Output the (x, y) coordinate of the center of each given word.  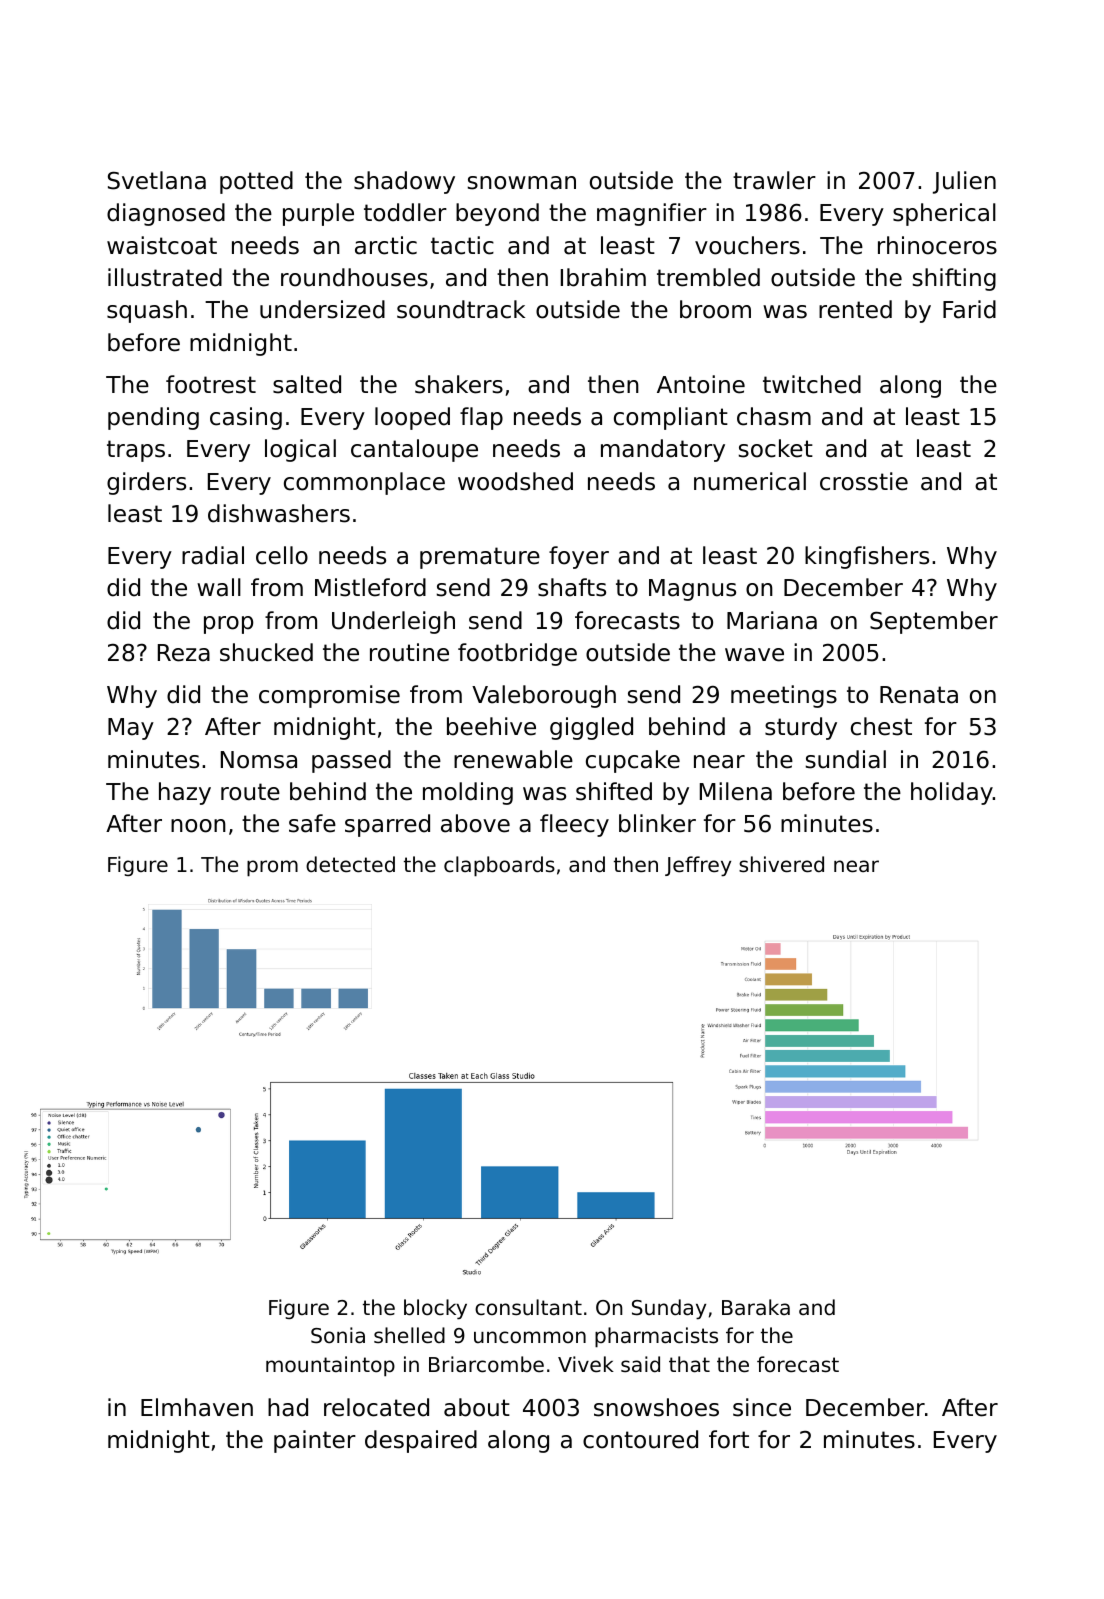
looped (412, 418)
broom (715, 309)
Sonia (338, 1335)
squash (147, 311)
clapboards (499, 866)
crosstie (864, 481)
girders (146, 483)
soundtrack (461, 309)
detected (350, 864)
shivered (781, 864)
